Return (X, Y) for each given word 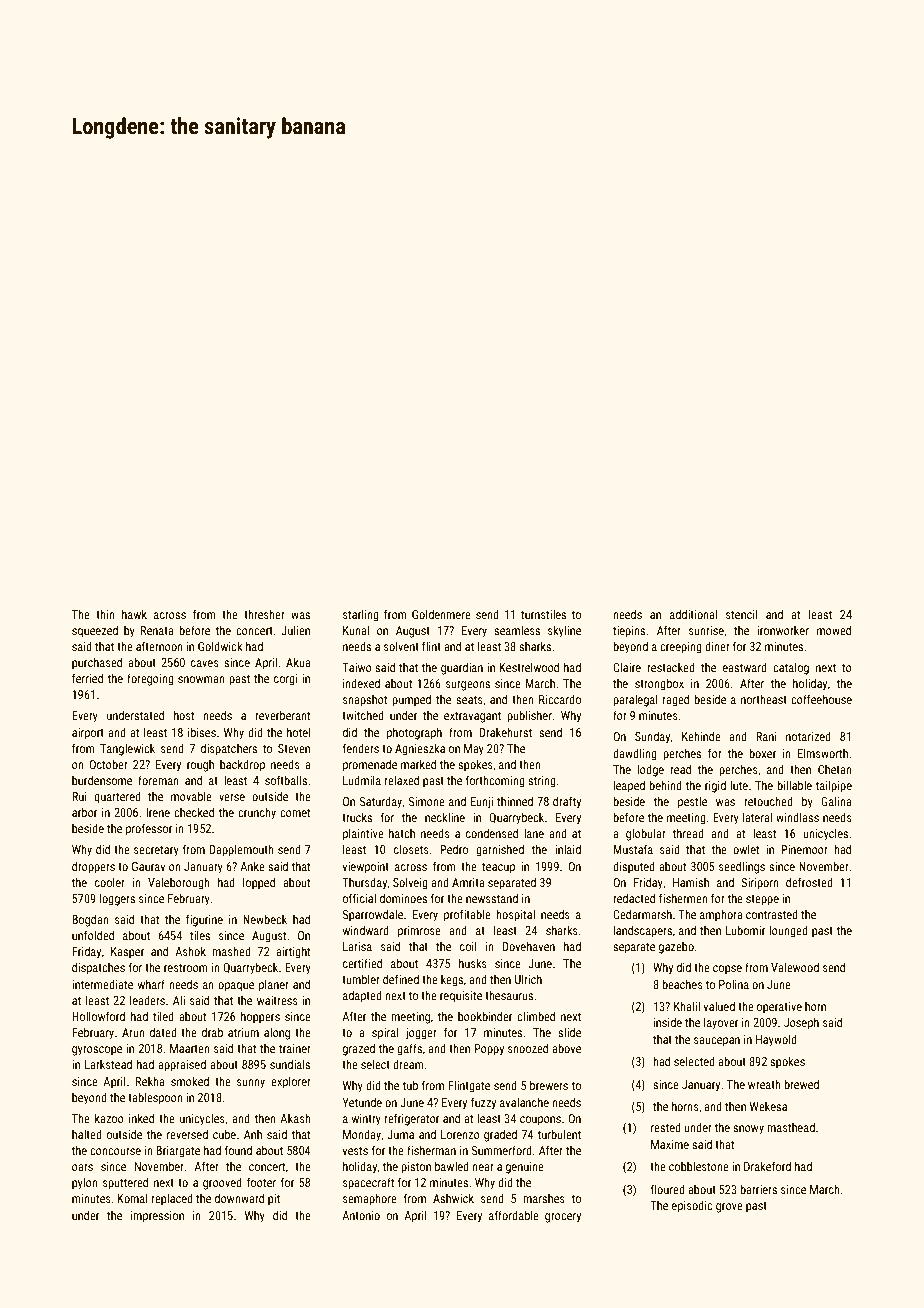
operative (779, 1008)
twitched (363, 715)
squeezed (95, 632)
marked (418, 764)
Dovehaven (529, 946)
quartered (117, 797)
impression (157, 1217)
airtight (293, 952)
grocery (563, 1218)
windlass (797, 817)
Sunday (653, 738)
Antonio (361, 1215)
